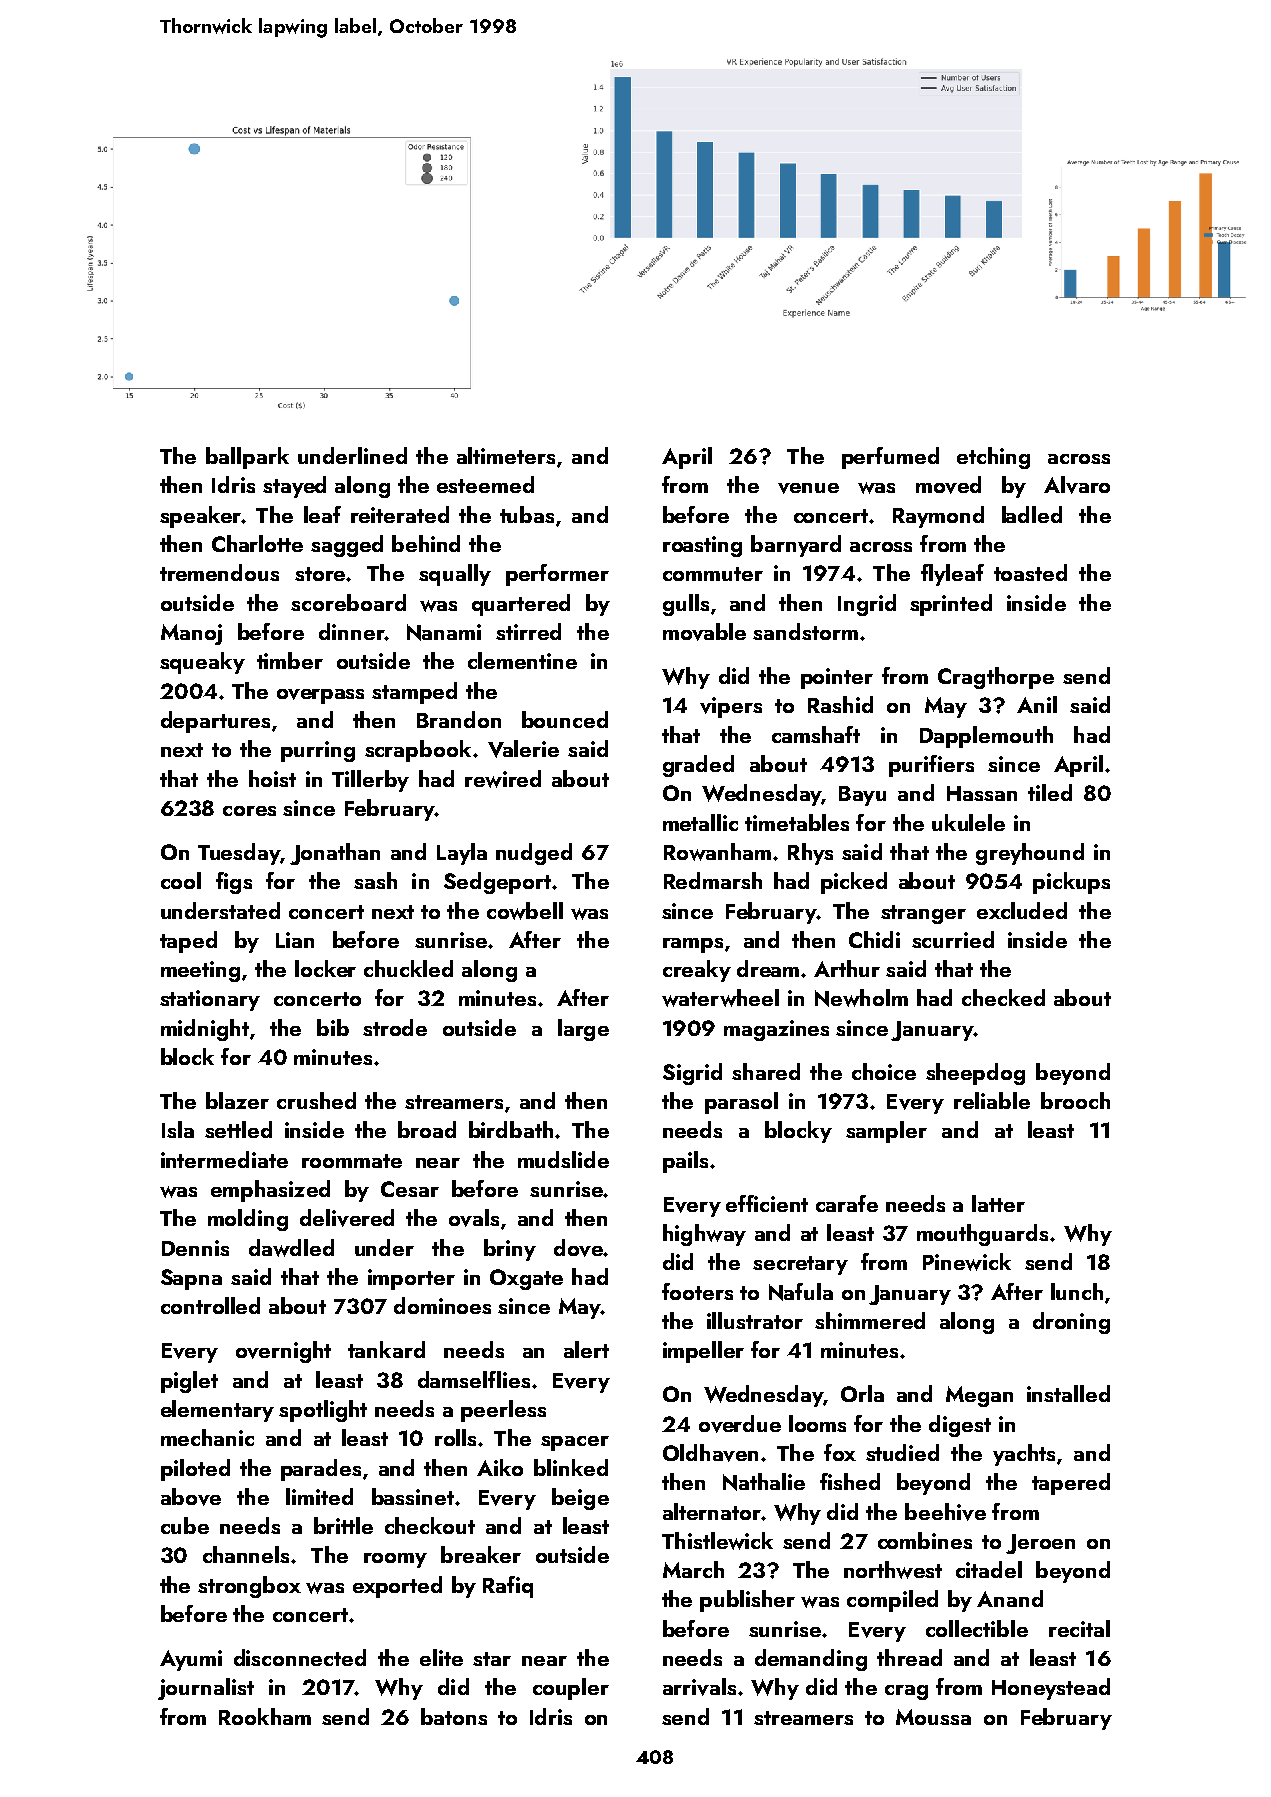 The image size is (1271, 1797). I want to click on roommate, so click(352, 1161).
